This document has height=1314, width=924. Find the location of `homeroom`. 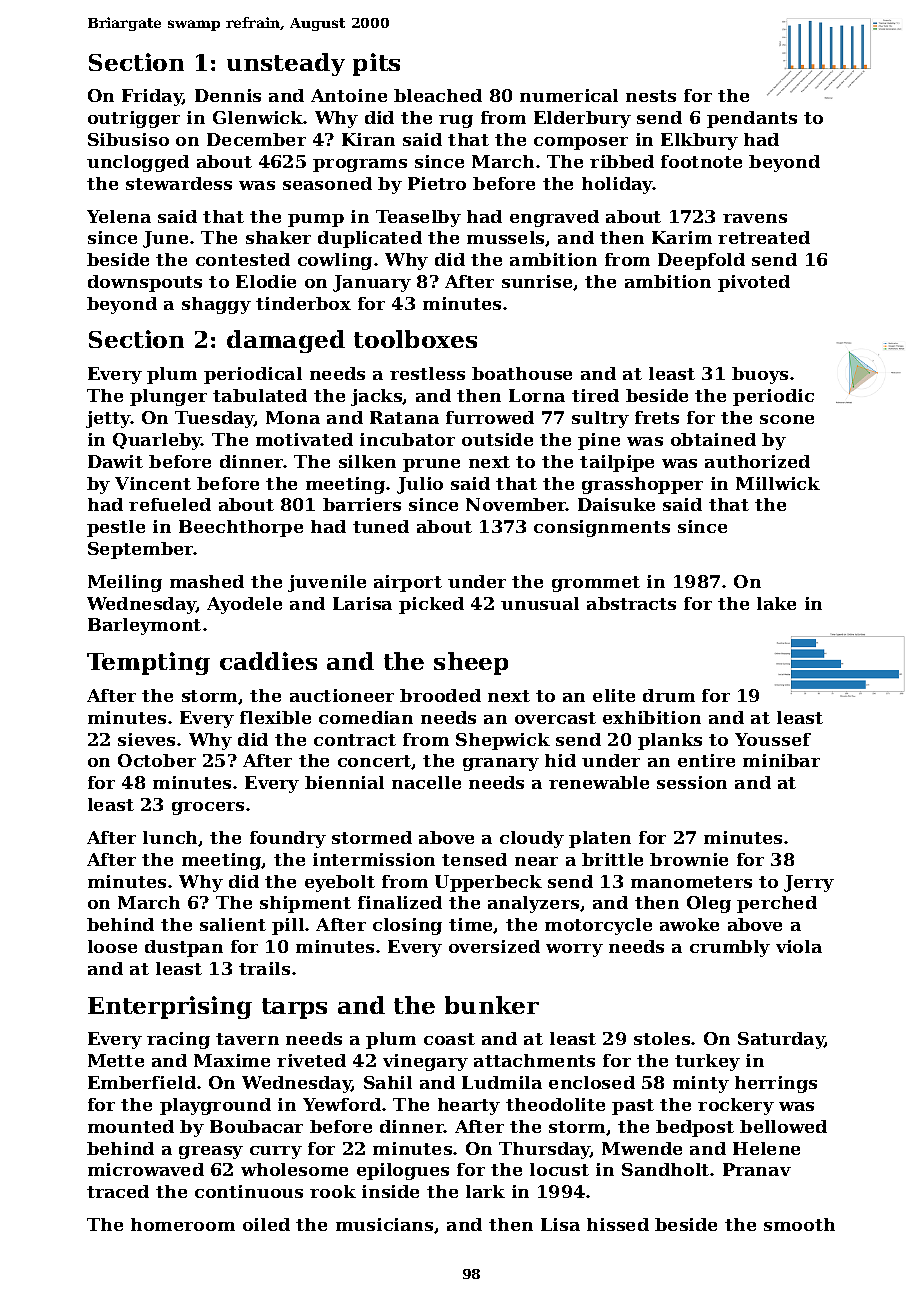

homeroom is located at coordinates (183, 1224).
